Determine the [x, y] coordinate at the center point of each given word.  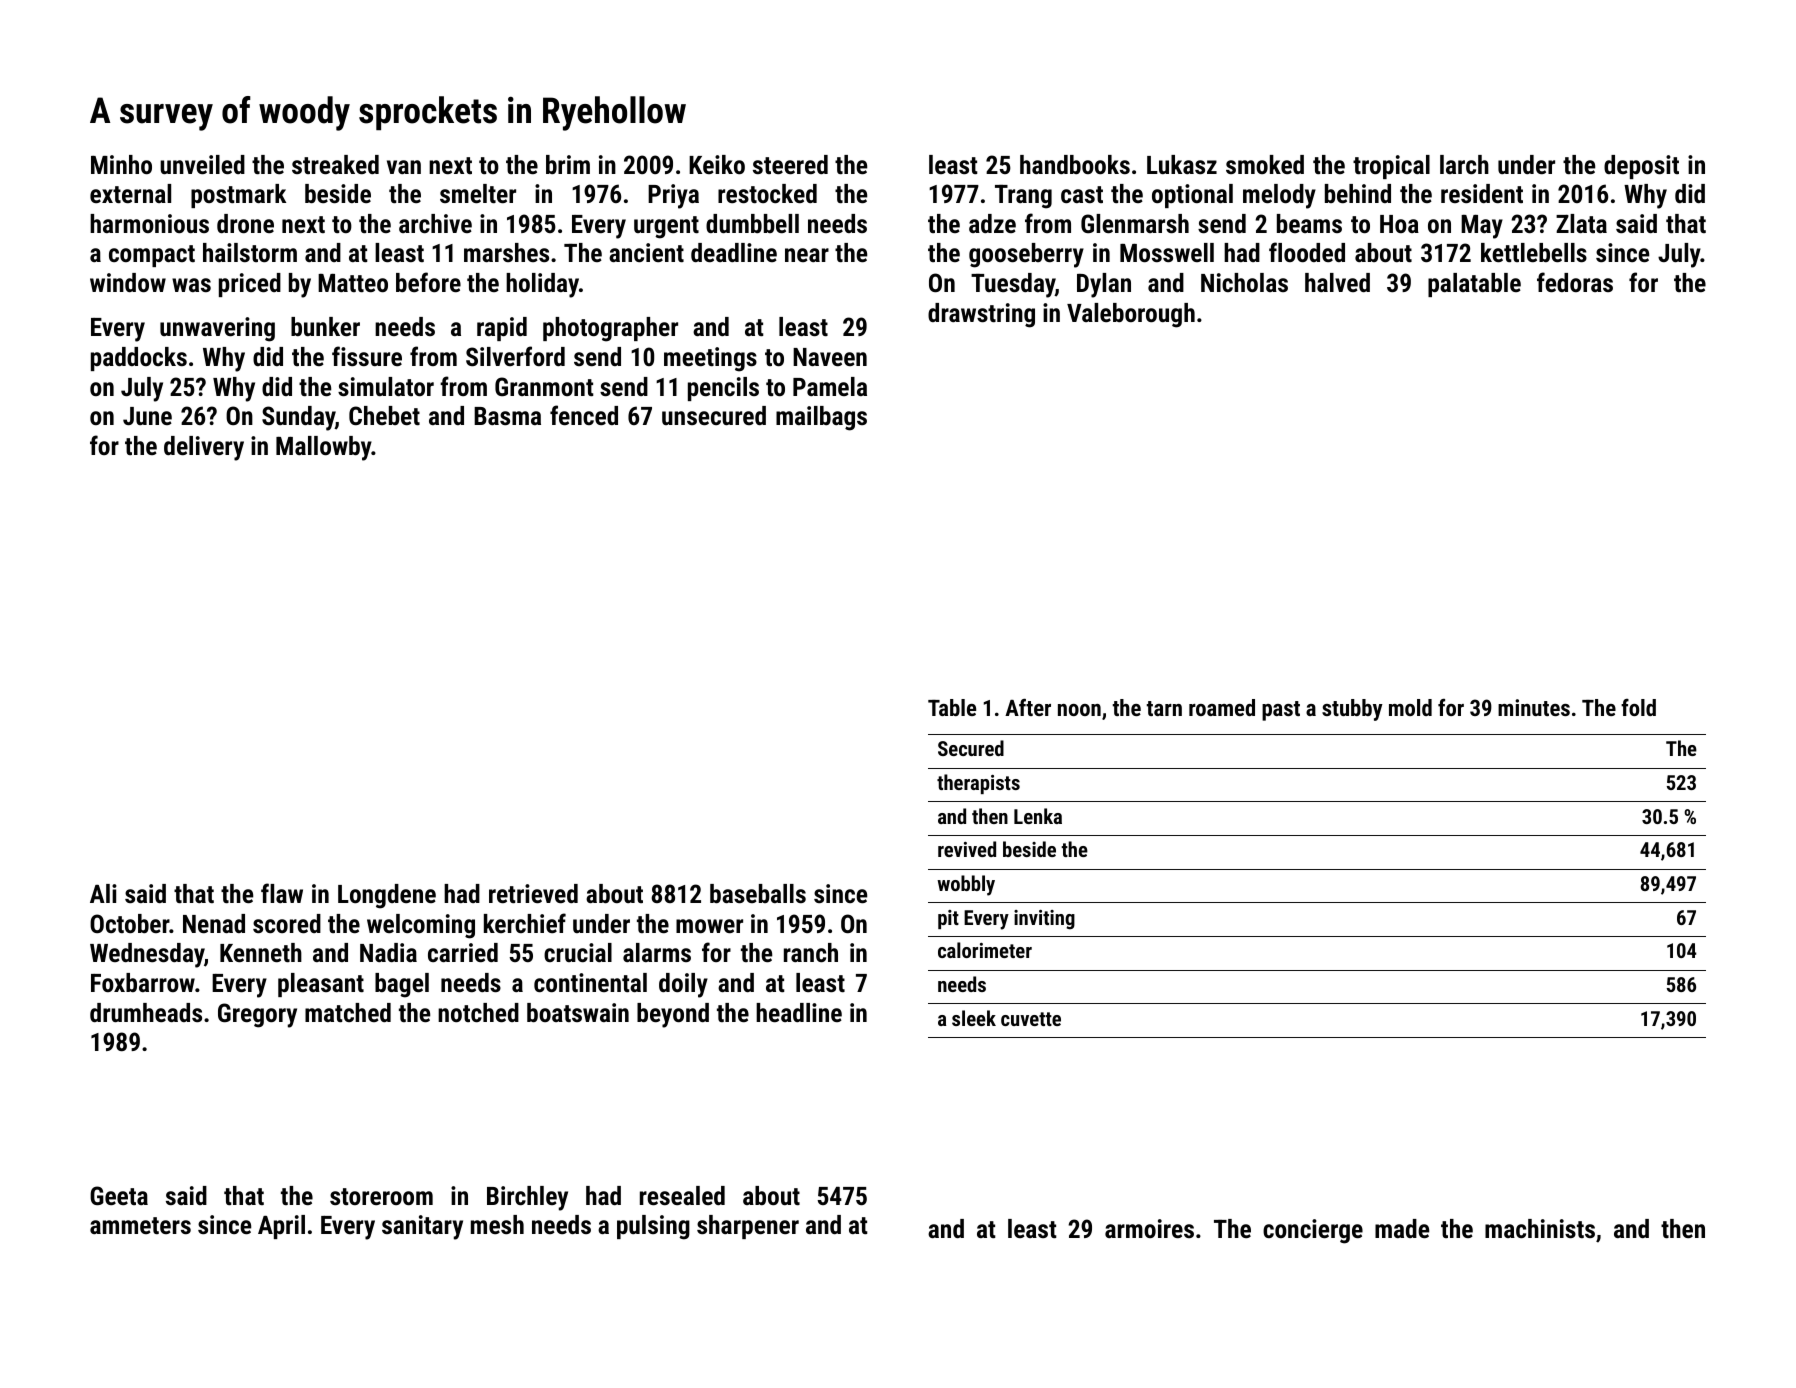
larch [1464, 164]
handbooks [1075, 164]
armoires [1149, 1228]
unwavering [217, 329]
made [1402, 1228]
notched [478, 1012]
